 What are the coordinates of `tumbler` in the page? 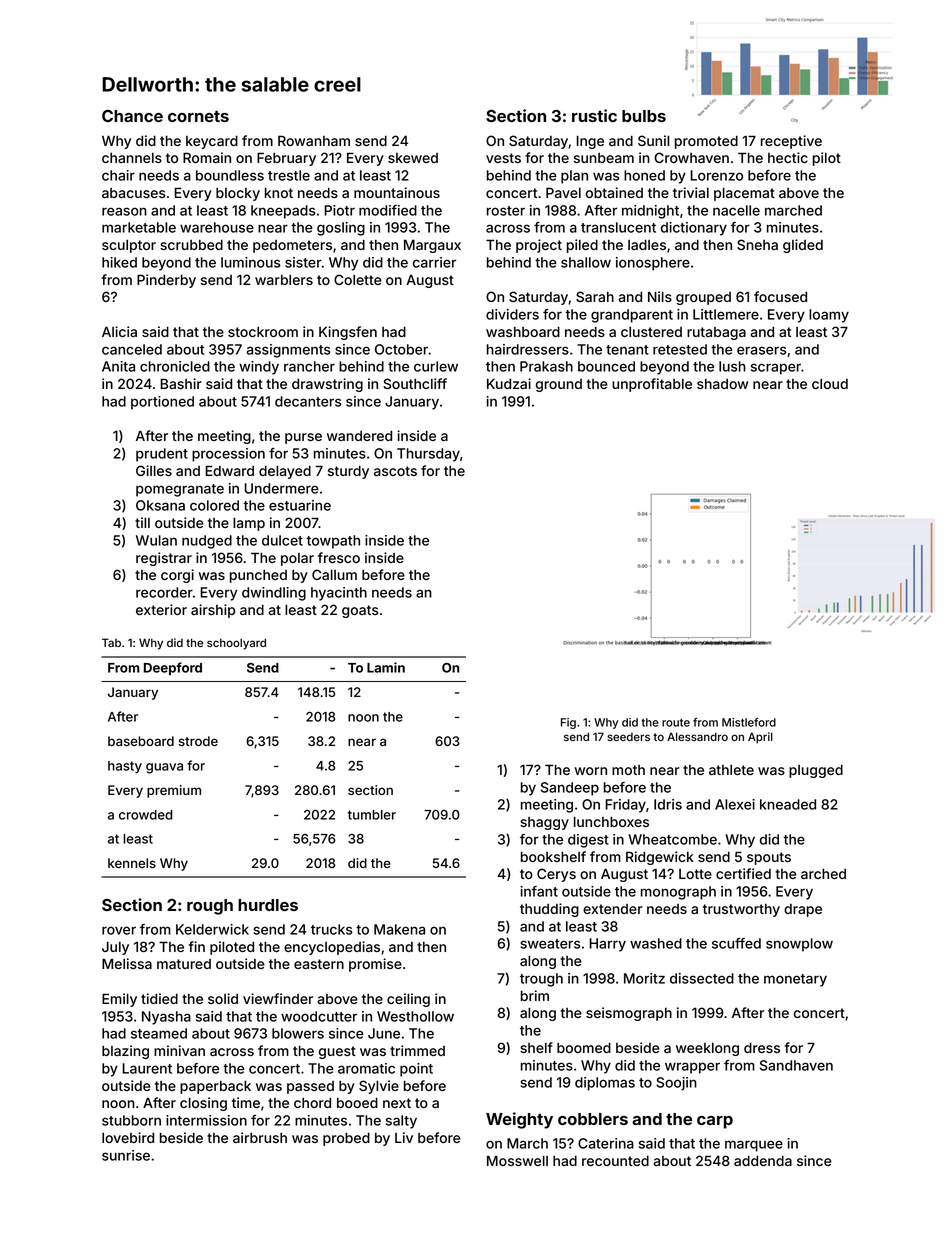 It's located at (372, 815).
